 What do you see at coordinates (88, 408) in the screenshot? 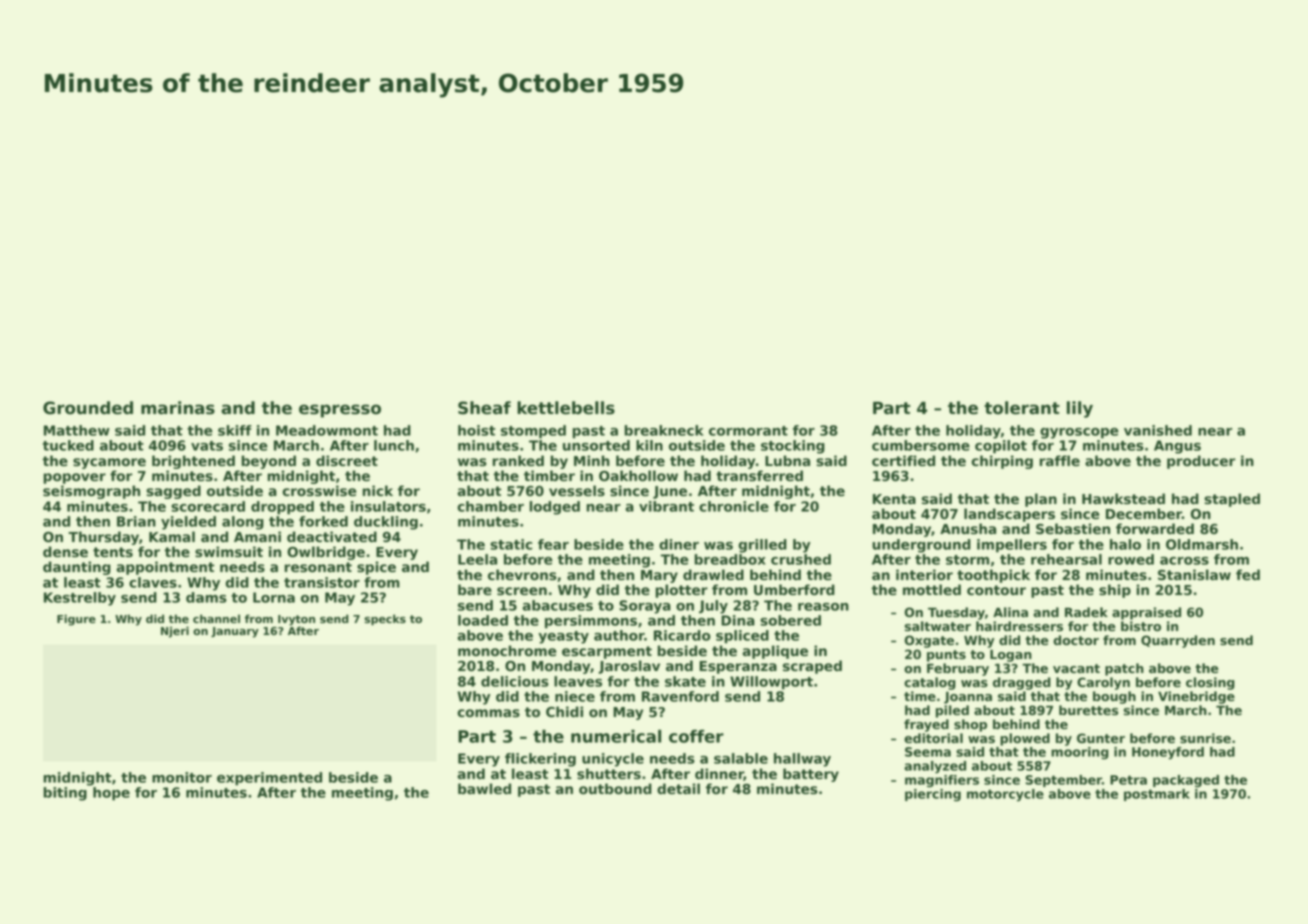
I see `Grounded` at bounding box center [88, 408].
